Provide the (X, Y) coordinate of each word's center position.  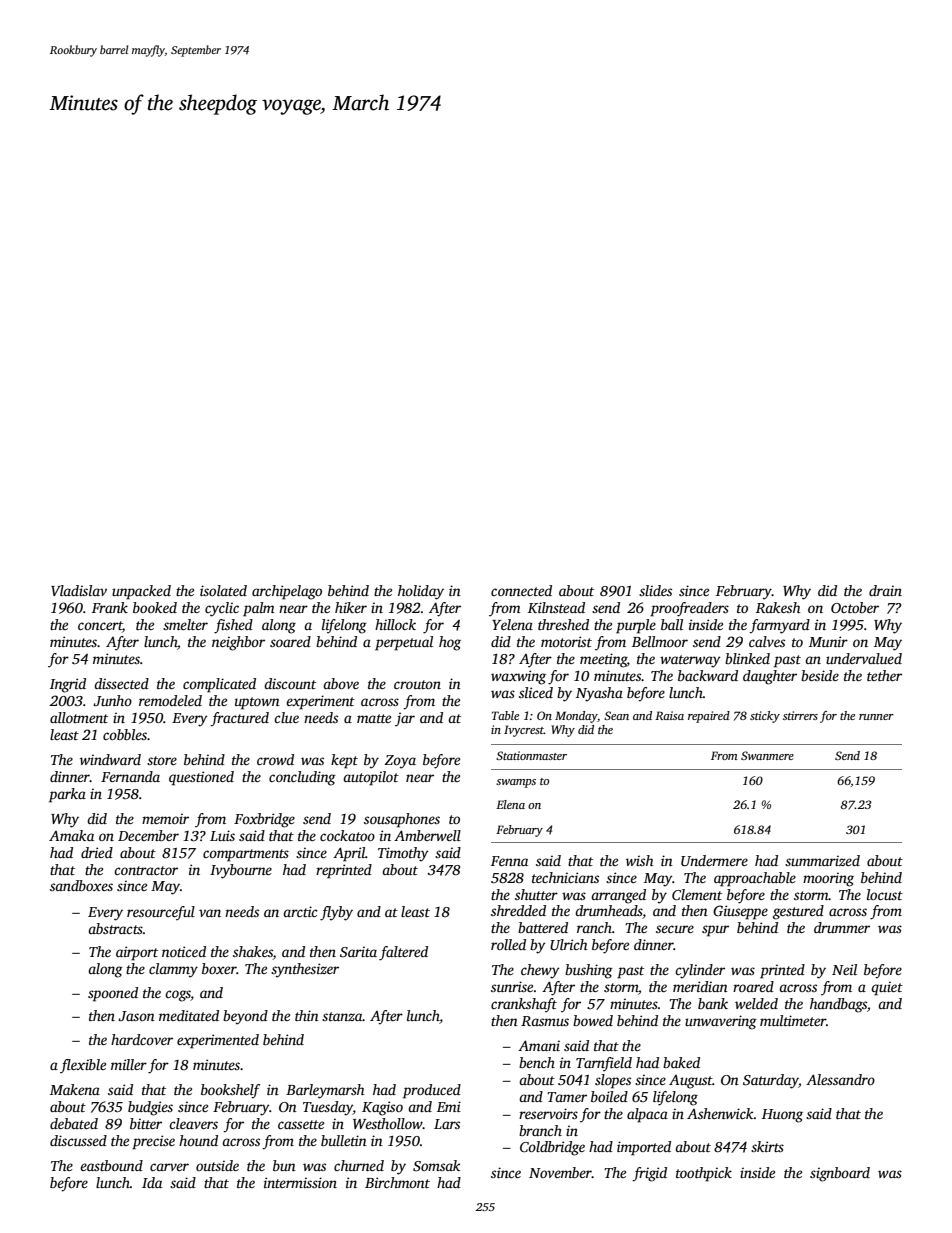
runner (876, 717)
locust (885, 894)
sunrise (512, 986)
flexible (83, 1066)
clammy (173, 970)
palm (259, 609)
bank (713, 1003)
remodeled (170, 700)
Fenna (509, 861)
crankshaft (524, 1005)
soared (290, 641)
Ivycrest (524, 731)
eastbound (111, 1165)
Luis (222, 835)
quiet (887, 988)
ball (672, 624)
